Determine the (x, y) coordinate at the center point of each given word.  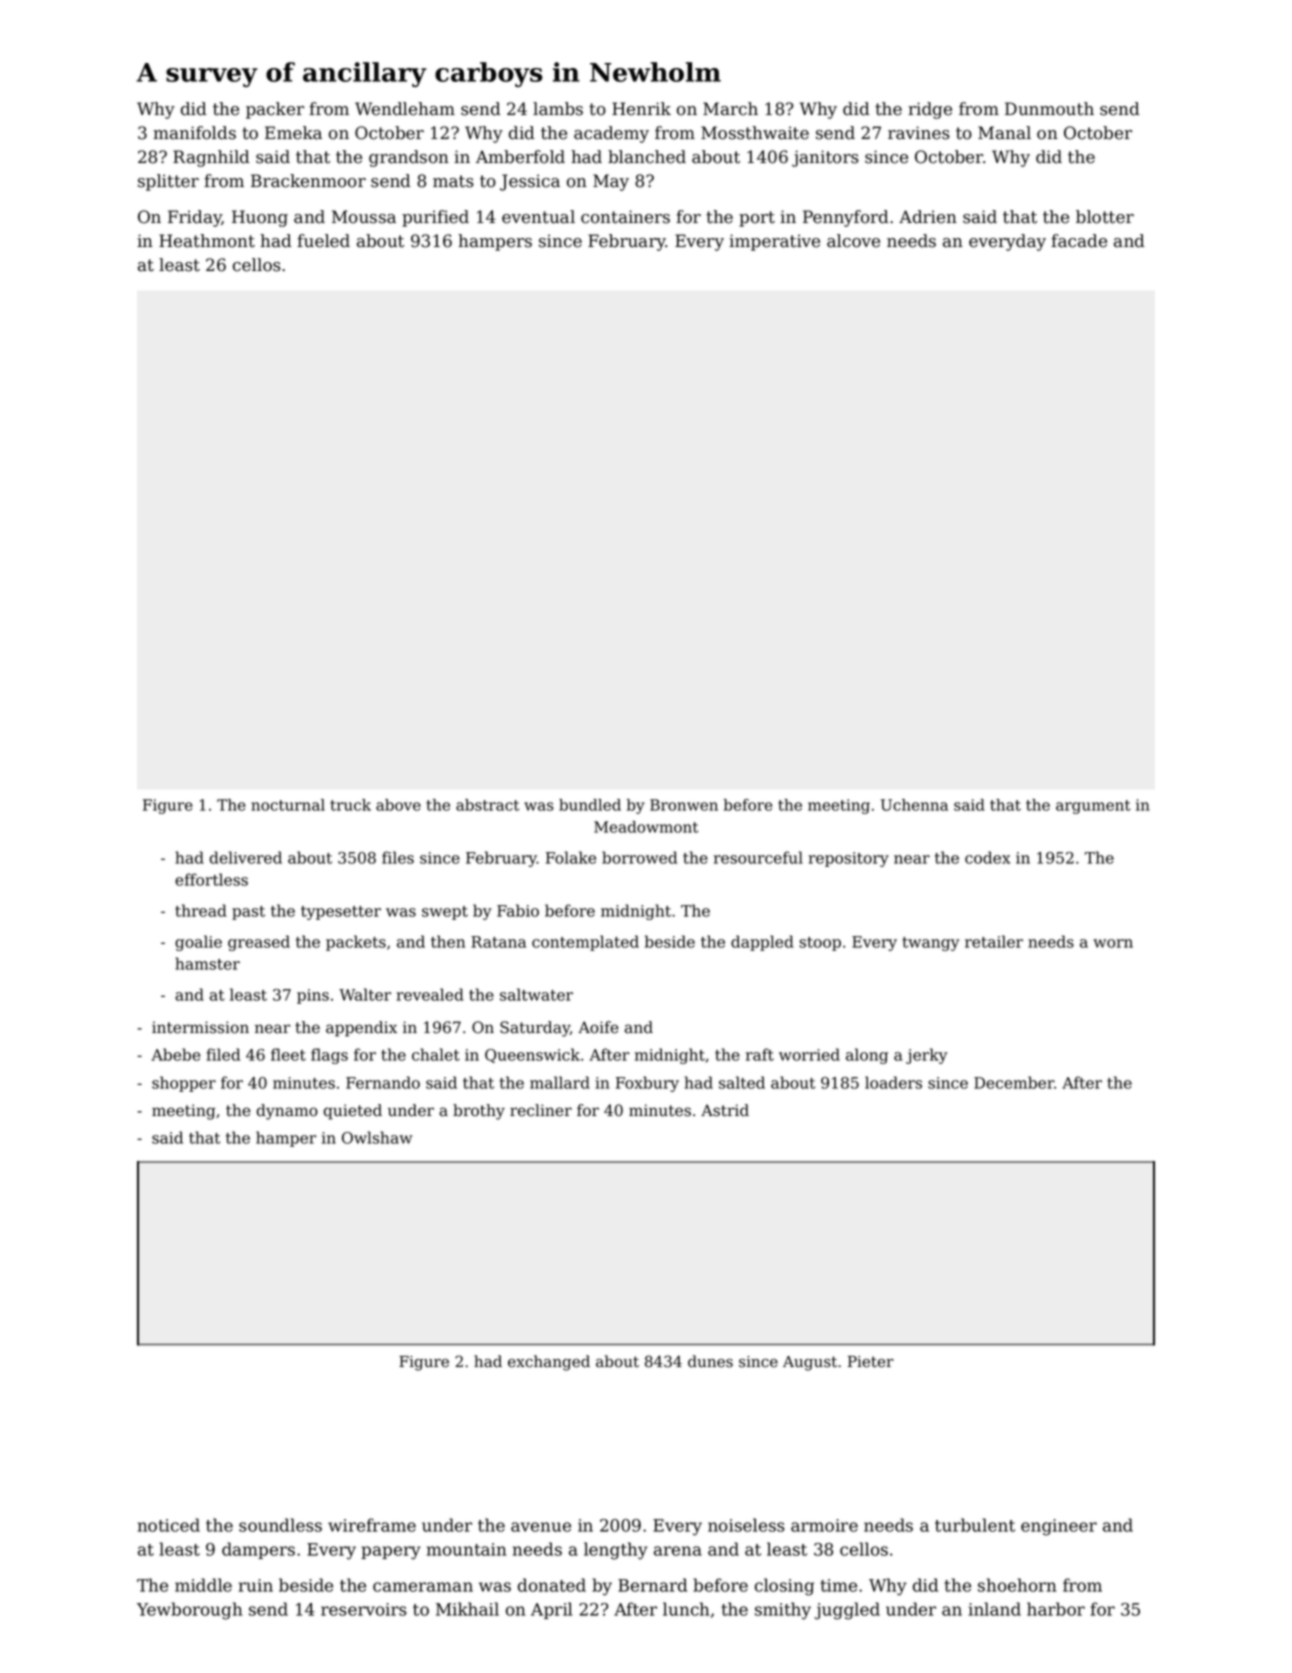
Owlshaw (377, 1137)
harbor (1056, 1609)
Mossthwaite (755, 133)
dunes (710, 1361)
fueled (323, 241)
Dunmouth (1049, 109)
